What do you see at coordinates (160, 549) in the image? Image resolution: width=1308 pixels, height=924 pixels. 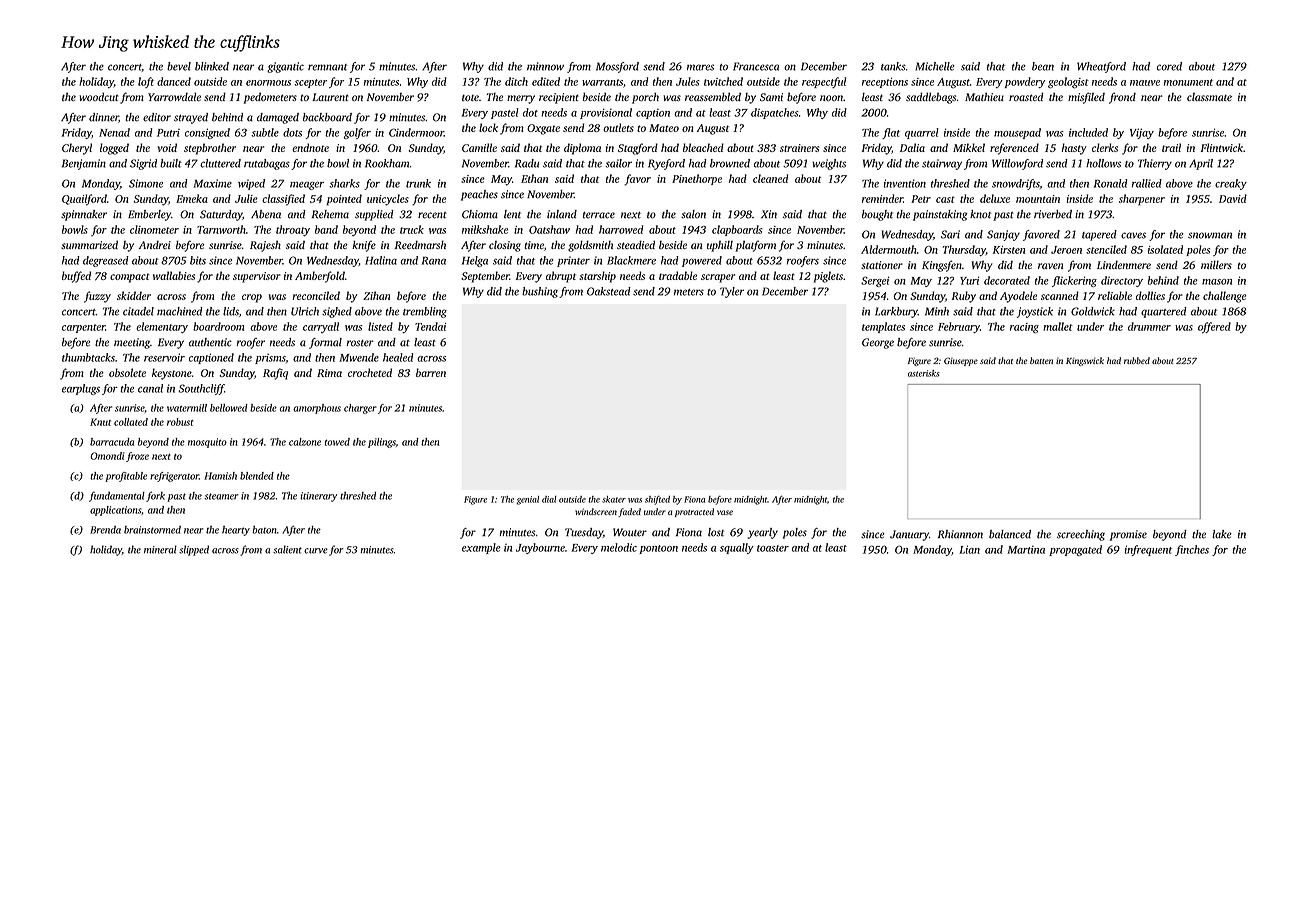 I see `mineral` at bounding box center [160, 549].
